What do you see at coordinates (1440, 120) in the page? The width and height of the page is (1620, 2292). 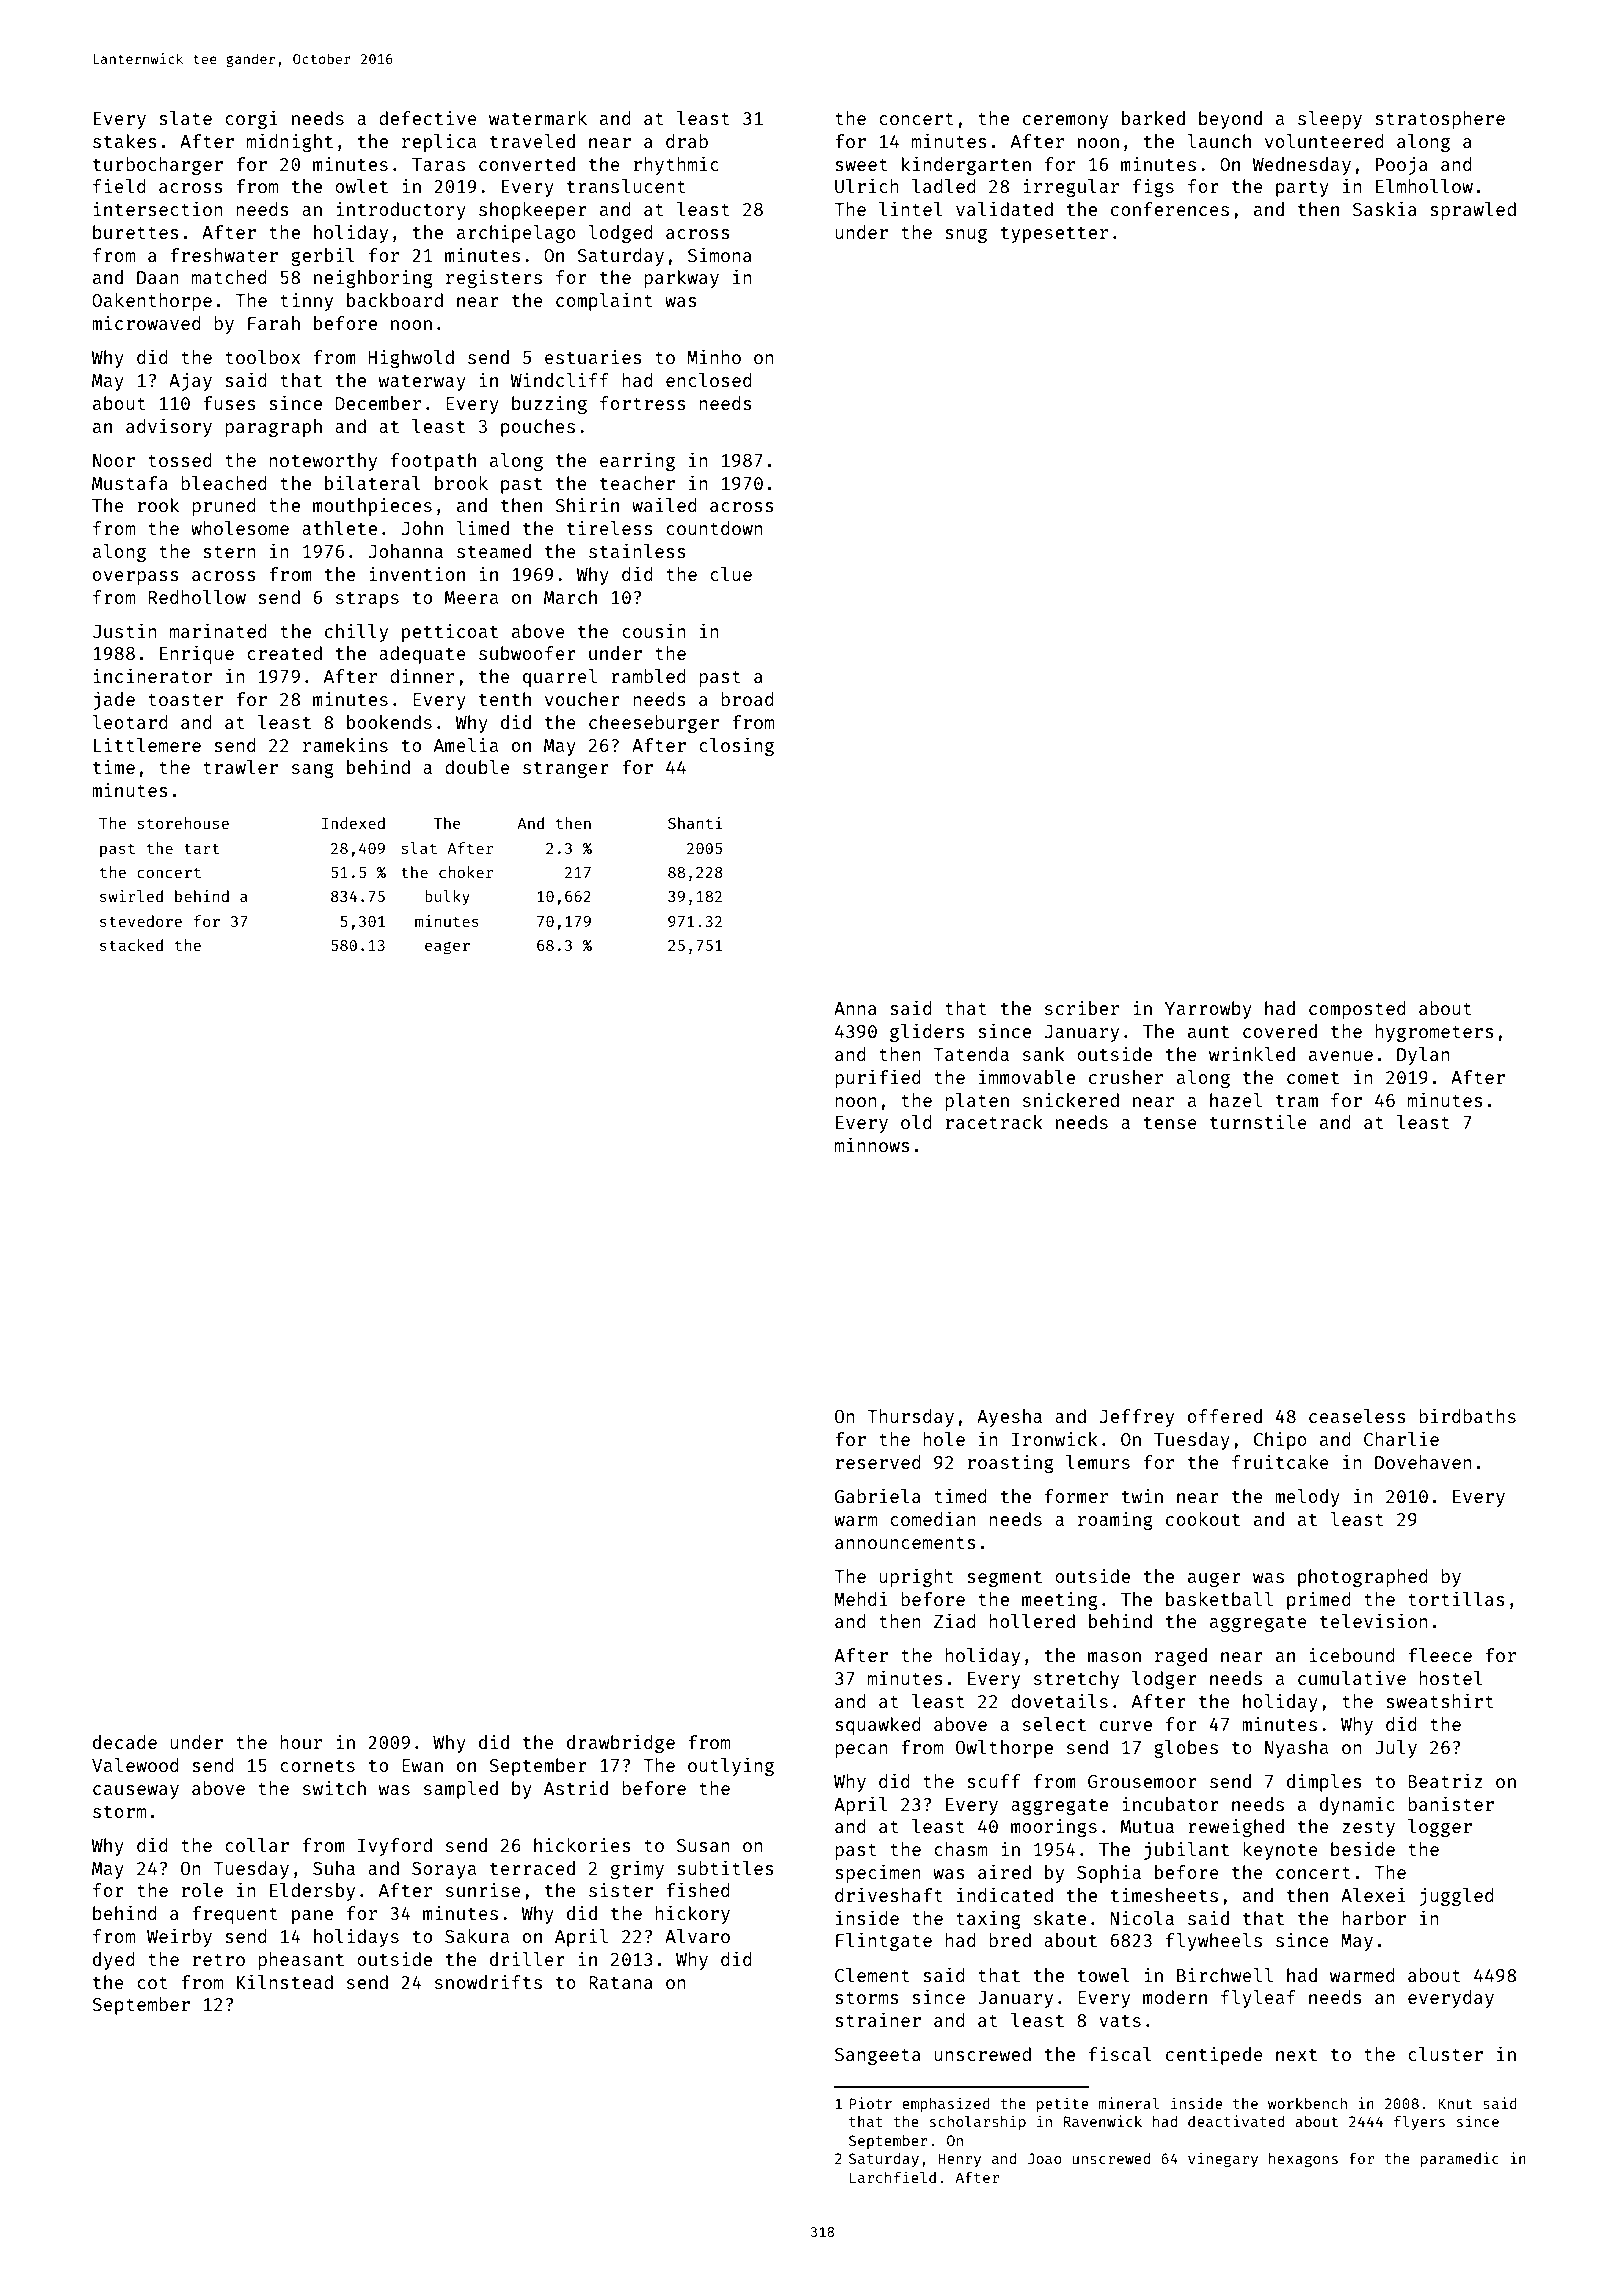 I see `stratosphere` at bounding box center [1440, 120].
